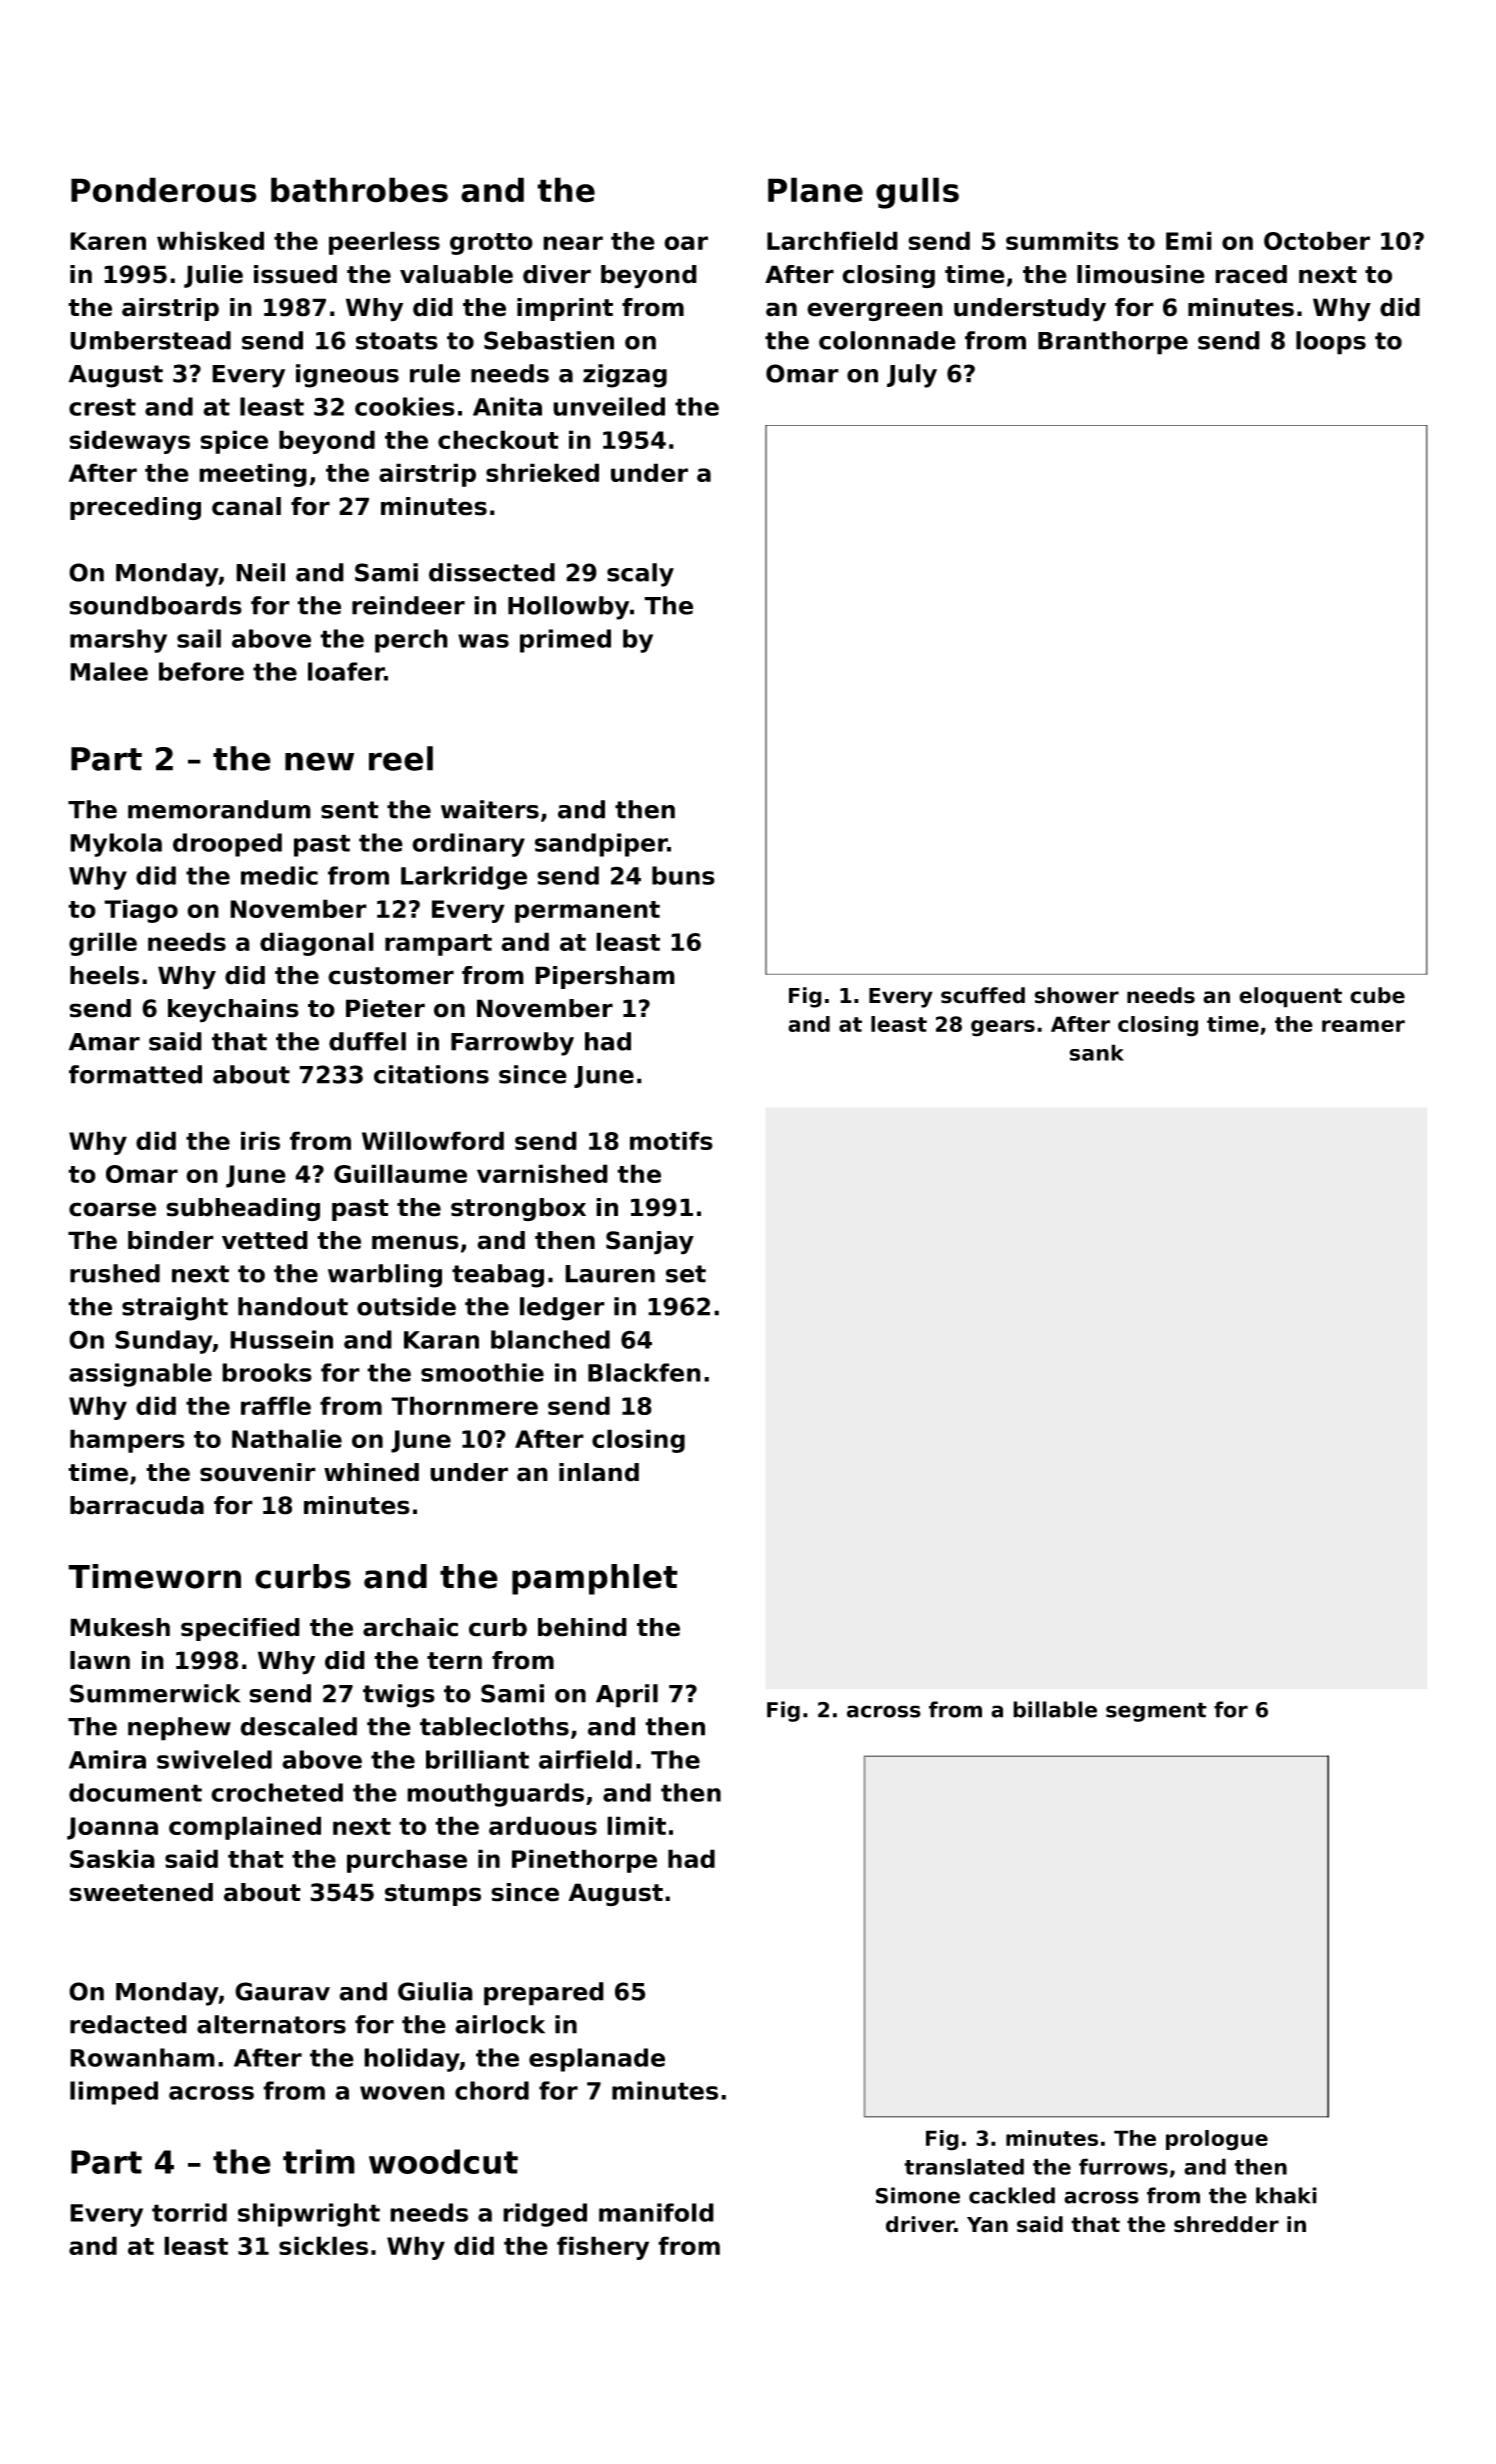  I want to click on gears, so click(1003, 1028).
